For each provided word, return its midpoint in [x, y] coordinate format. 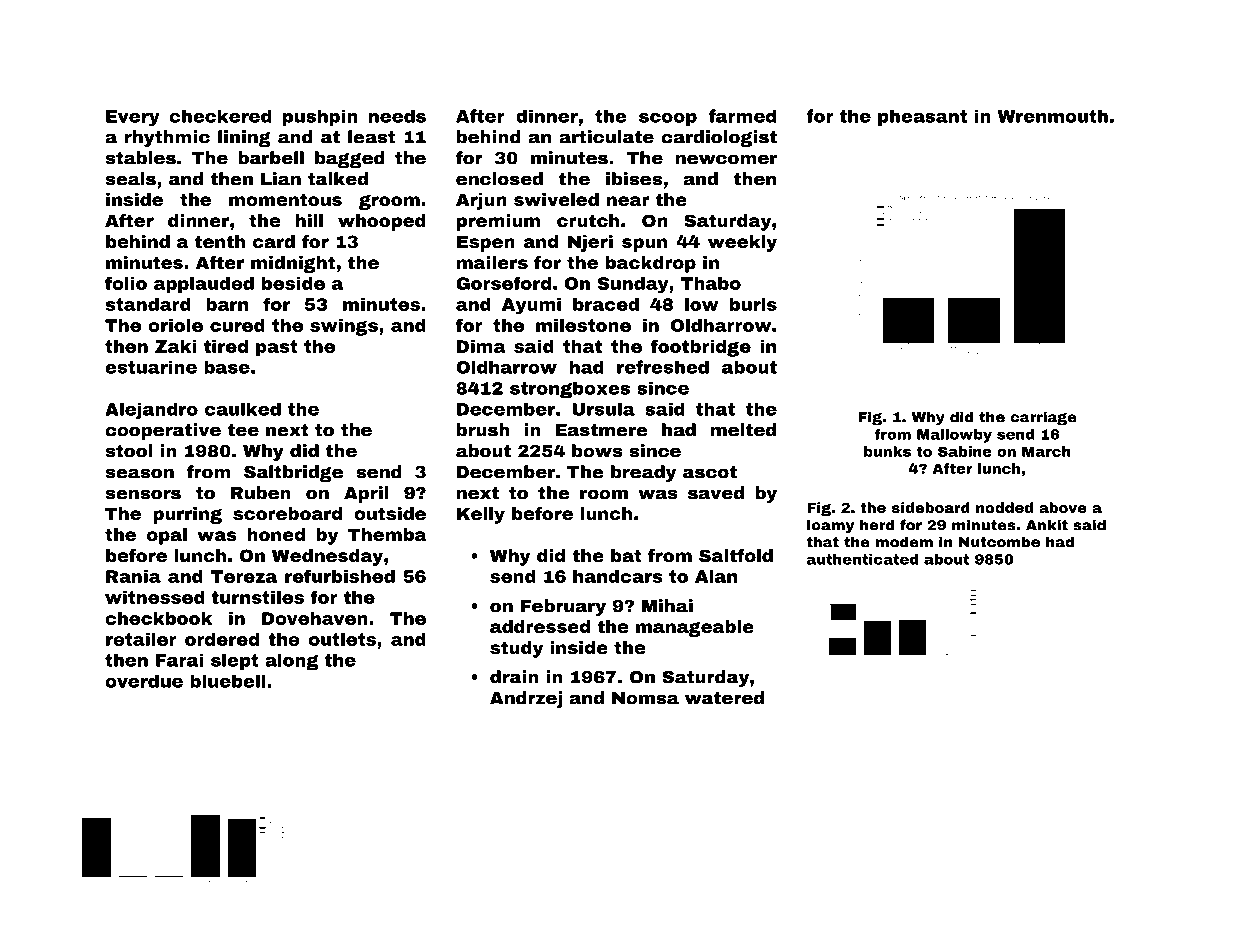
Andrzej [526, 699]
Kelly [481, 515]
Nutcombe [999, 542]
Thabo [711, 283]
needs [397, 116]
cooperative [163, 431]
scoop [668, 119]
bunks [887, 451]
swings [344, 327]
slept [235, 661]
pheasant [922, 117]
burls [753, 304]
